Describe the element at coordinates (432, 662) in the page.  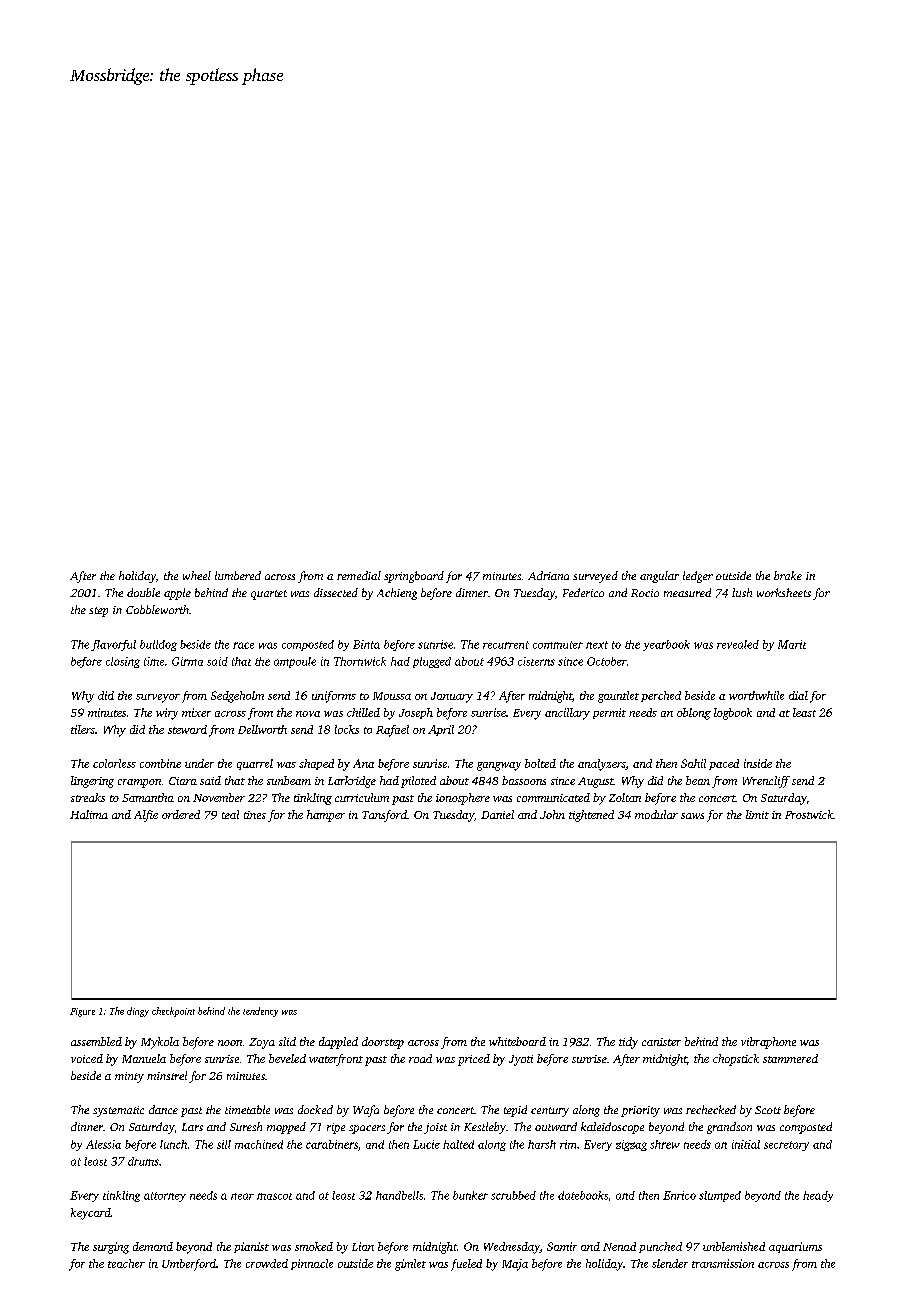
I see `plugged` at that location.
